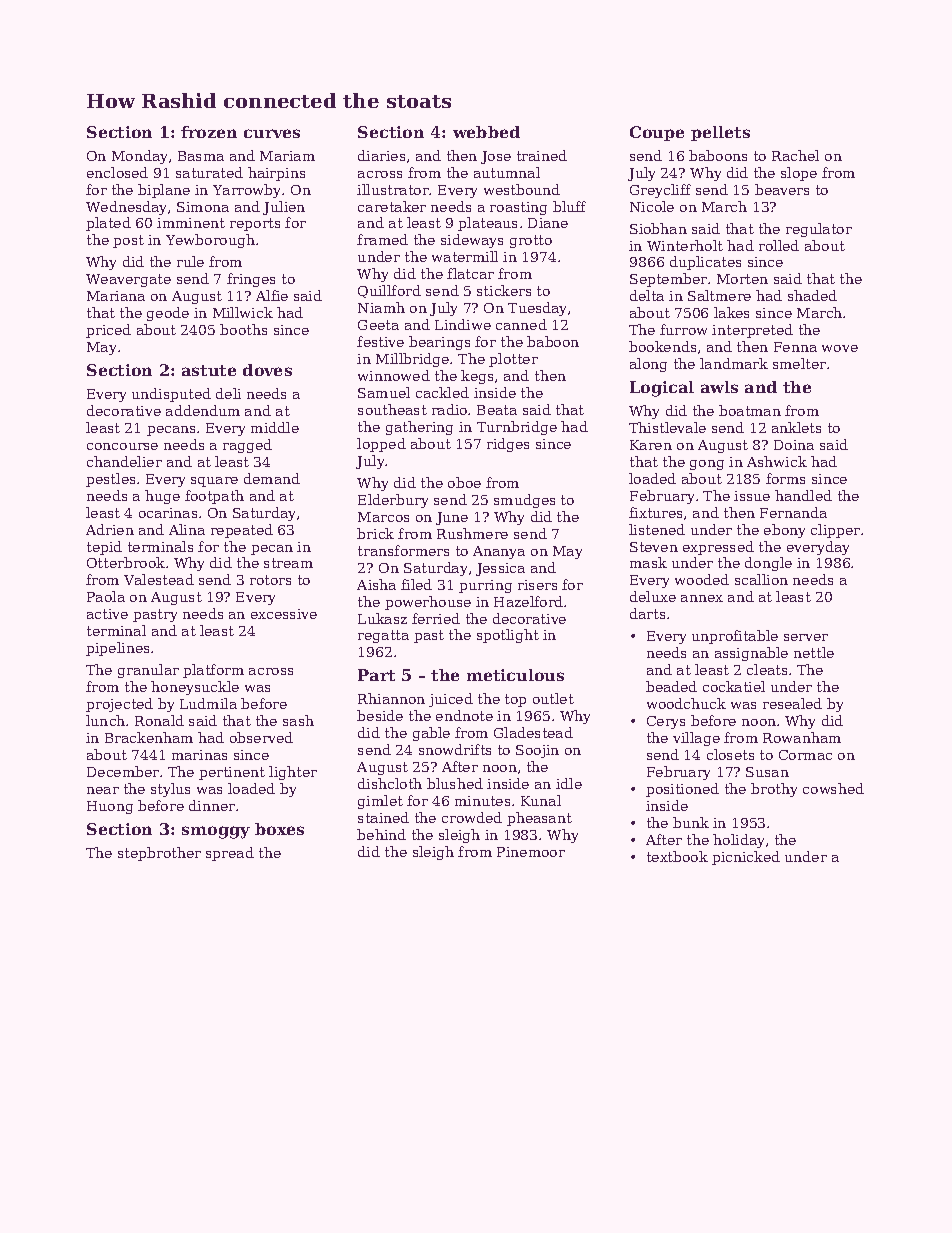  Describe the element at coordinates (531, 852) in the image. I see `Pinemoor` at that location.
